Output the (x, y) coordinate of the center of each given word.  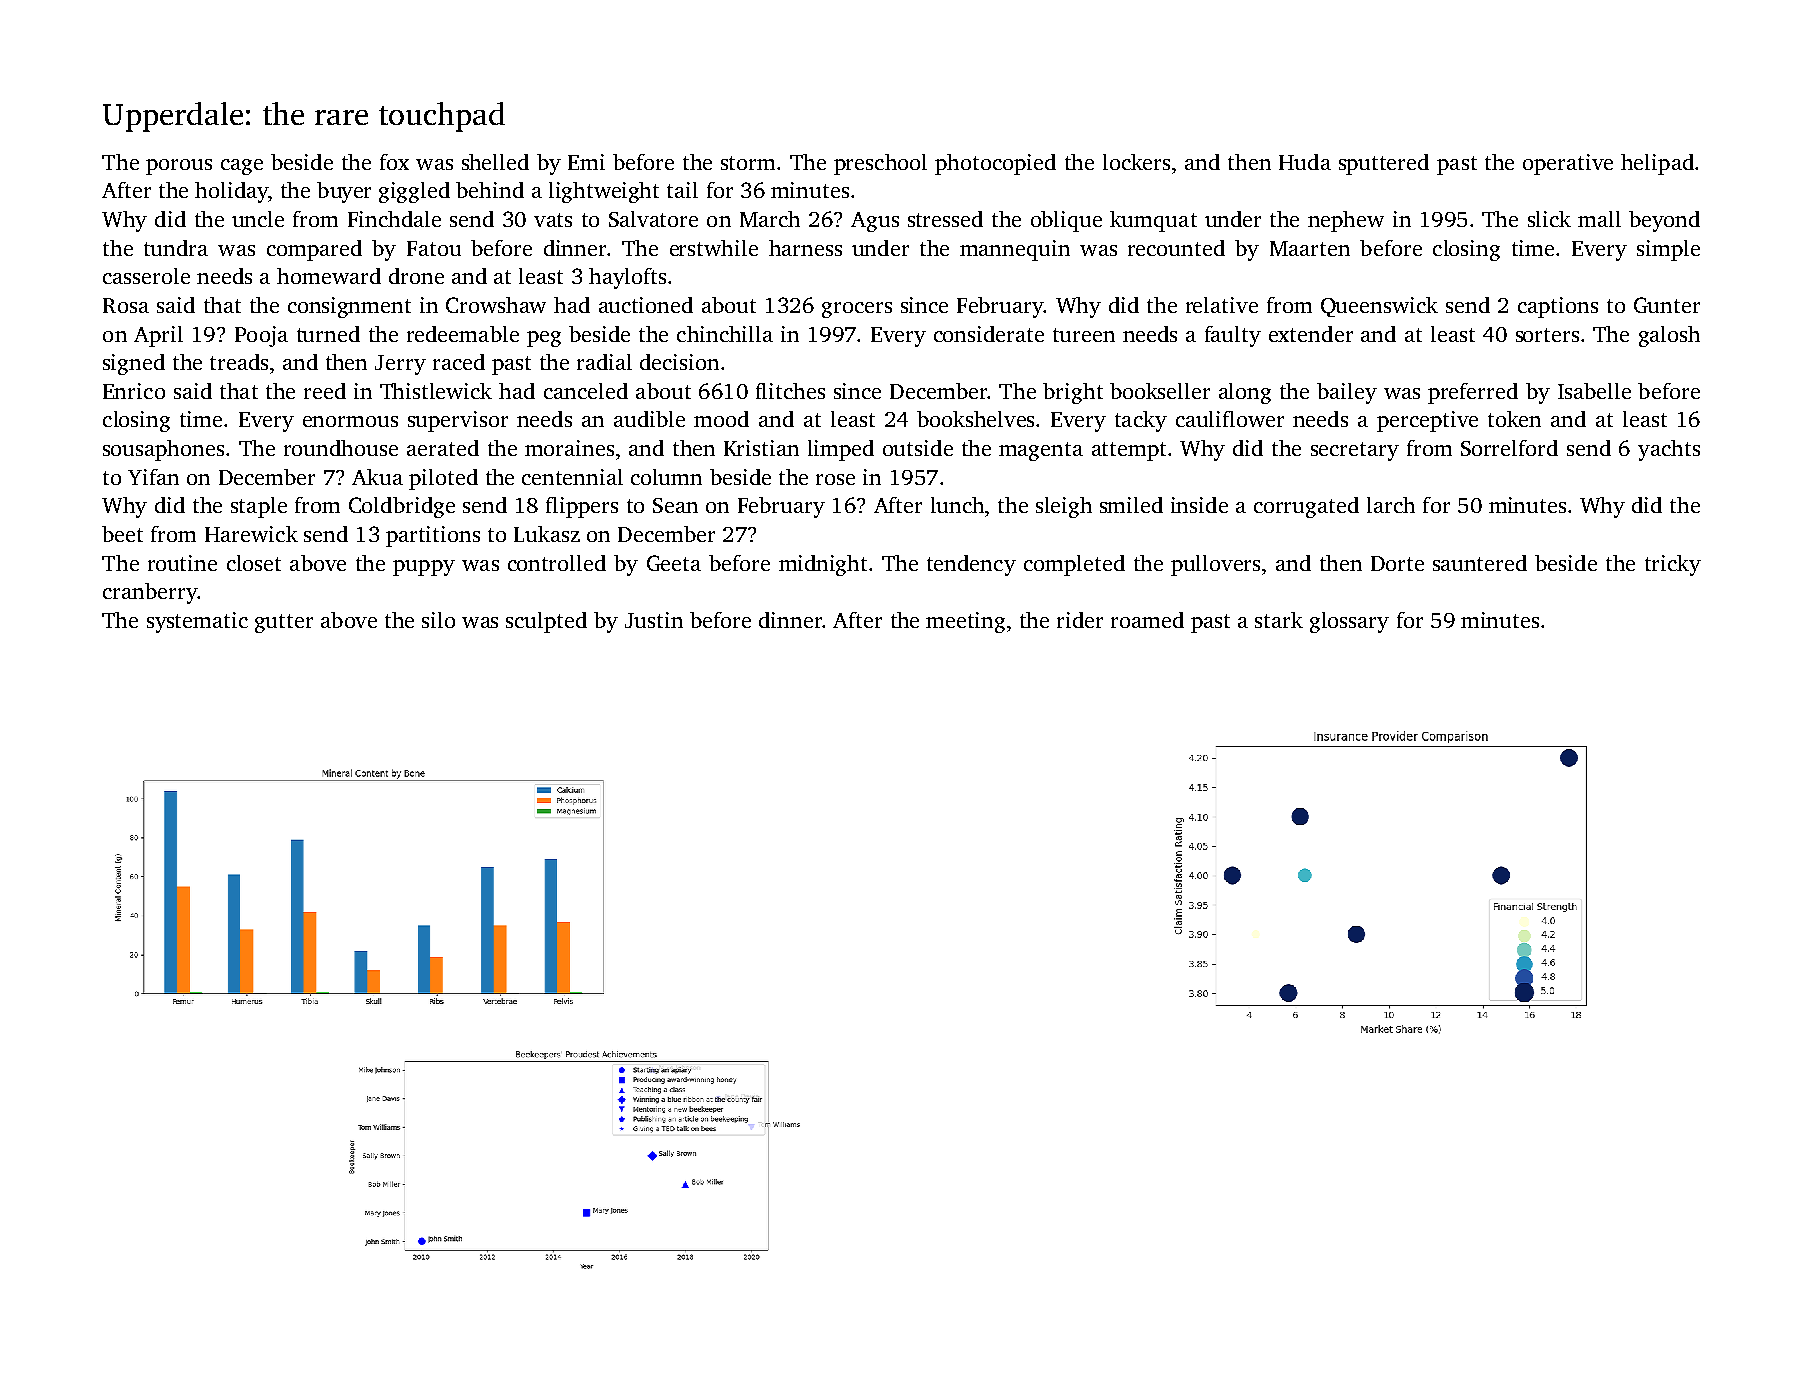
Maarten (1310, 248)
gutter (284, 623)
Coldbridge (402, 507)
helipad (1657, 164)
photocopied (995, 164)
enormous (350, 421)
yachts (1669, 450)
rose (835, 479)
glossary (1349, 622)
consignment (349, 307)
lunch (957, 505)
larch (1391, 505)
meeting (965, 622)
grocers (857, 310)
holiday (231, 192)
